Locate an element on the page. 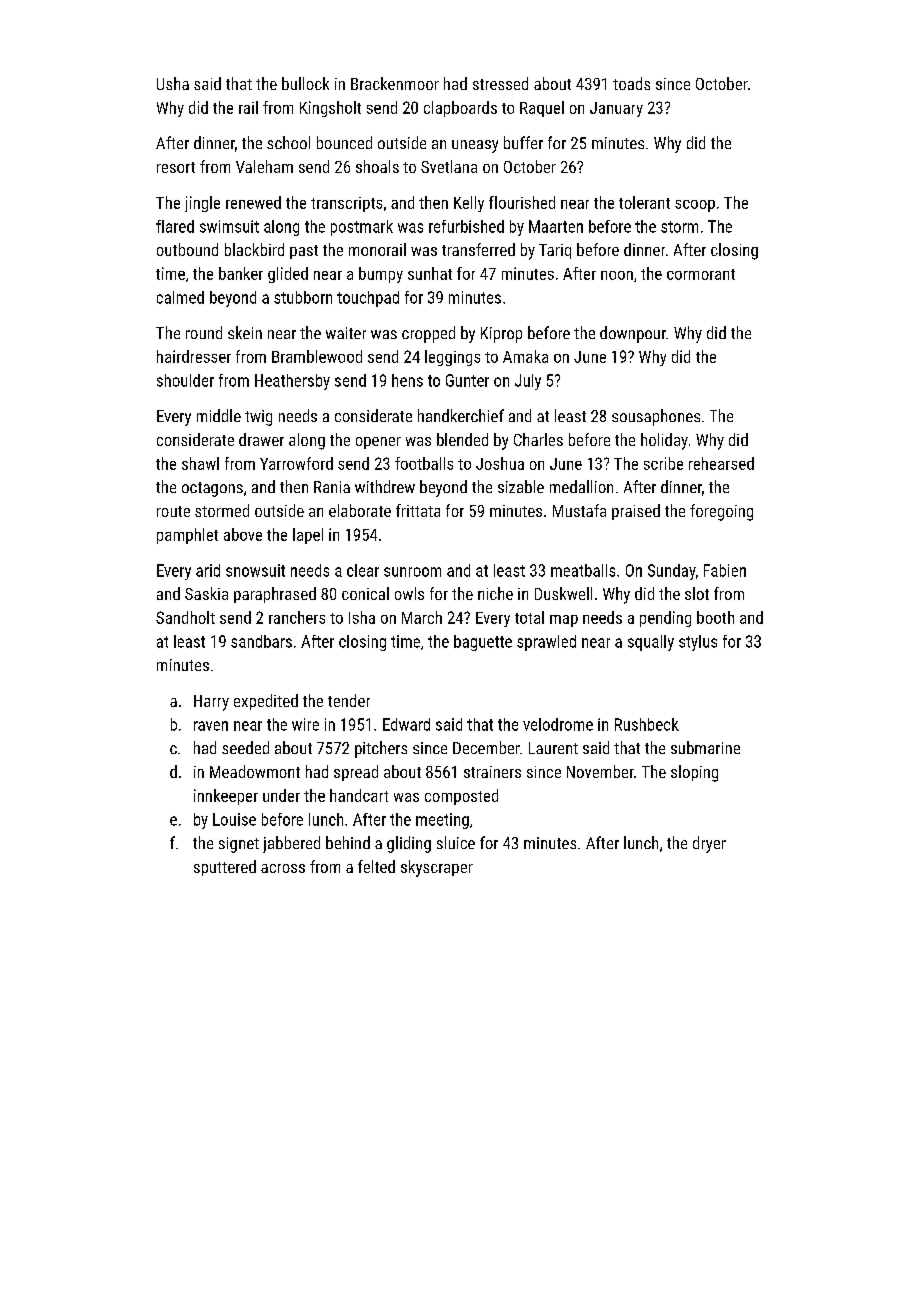 This page has width=924, height=1311. pitchers is located at coordinates (381, 749).
